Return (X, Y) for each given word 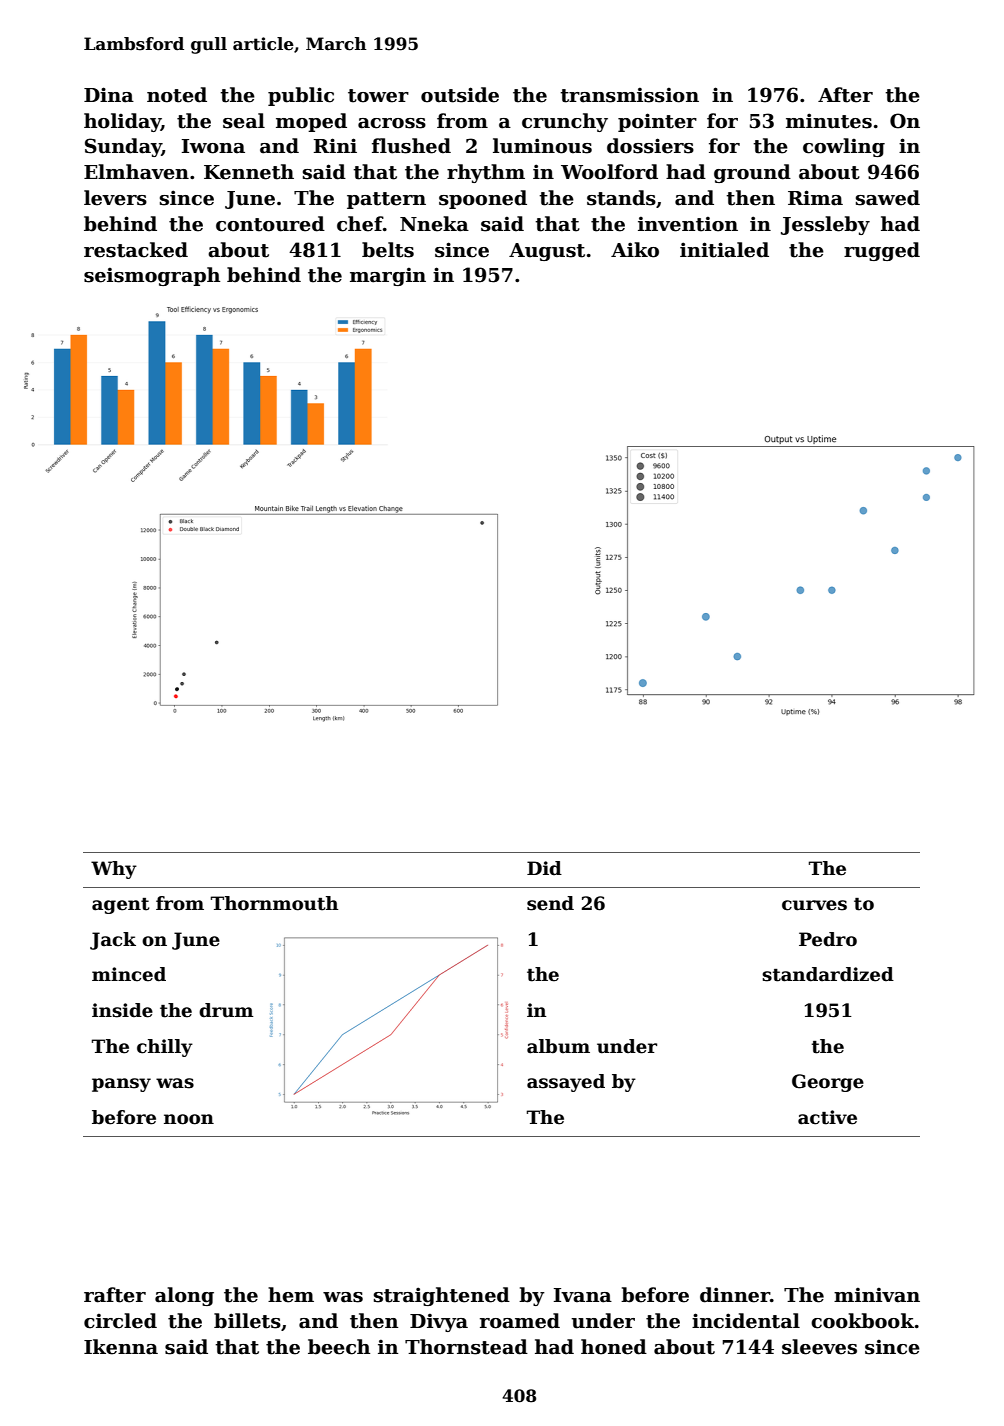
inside (122, 1010)
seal (244, 121)
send (550, 903)
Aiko (635, 250)
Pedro (828, 939)
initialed (724, 250)
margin (388, 276)
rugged (882, 251)
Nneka (434, 224)
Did (544, 868)
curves (814, 905)
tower (378, 96)
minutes (829, 121)
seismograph (152, 276)
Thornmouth (274, 903)
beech (339, 1347)
